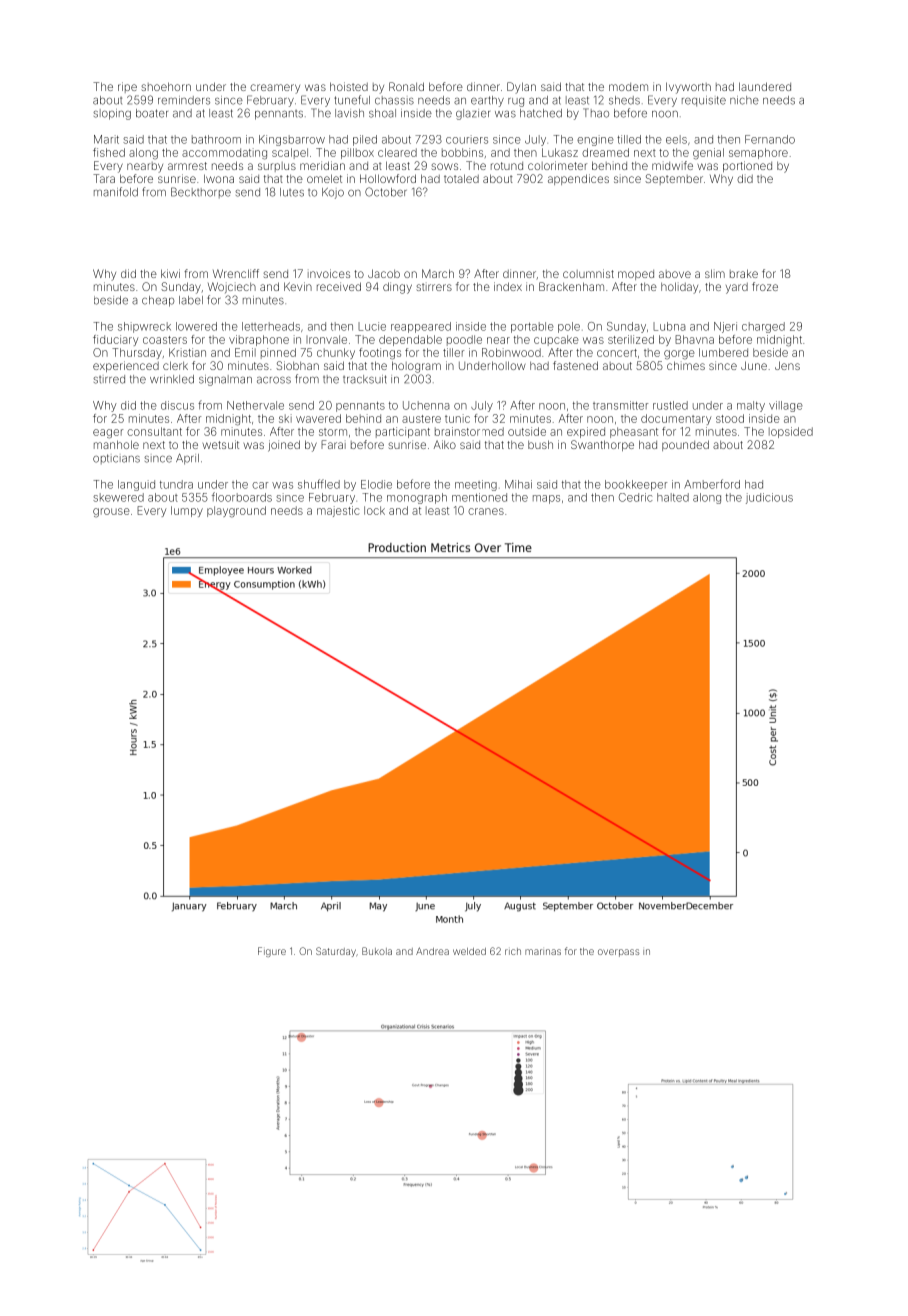  I want to click on Ivyworth, so click(688, 88).
